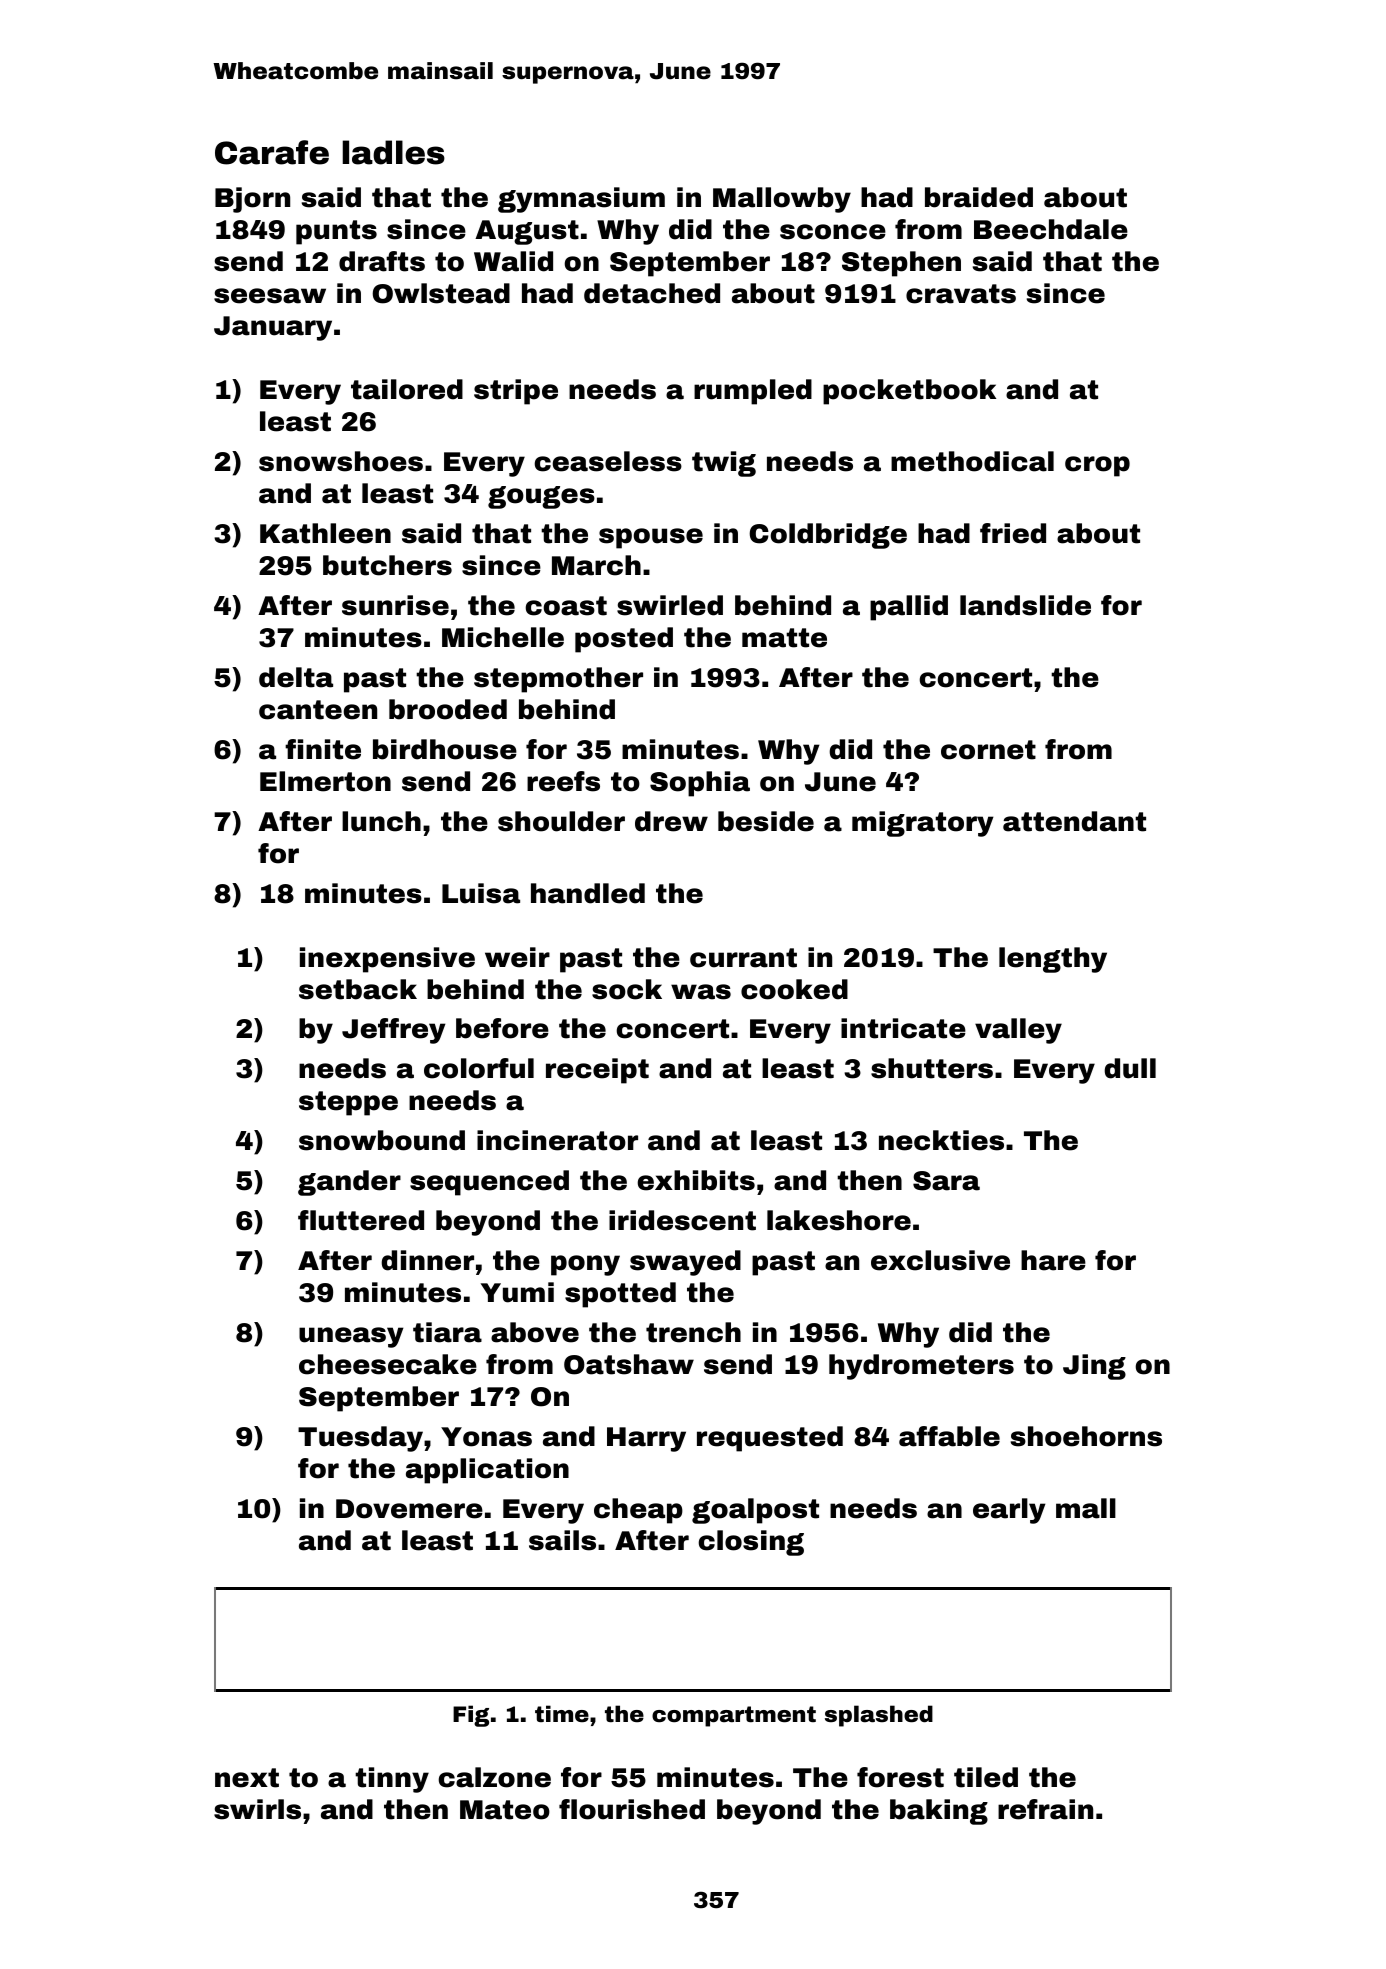 The width and height of the page is (1386, 1969). Describe the element at coordinates (696, 1180) in the page. I see `exhibits` at that location.
